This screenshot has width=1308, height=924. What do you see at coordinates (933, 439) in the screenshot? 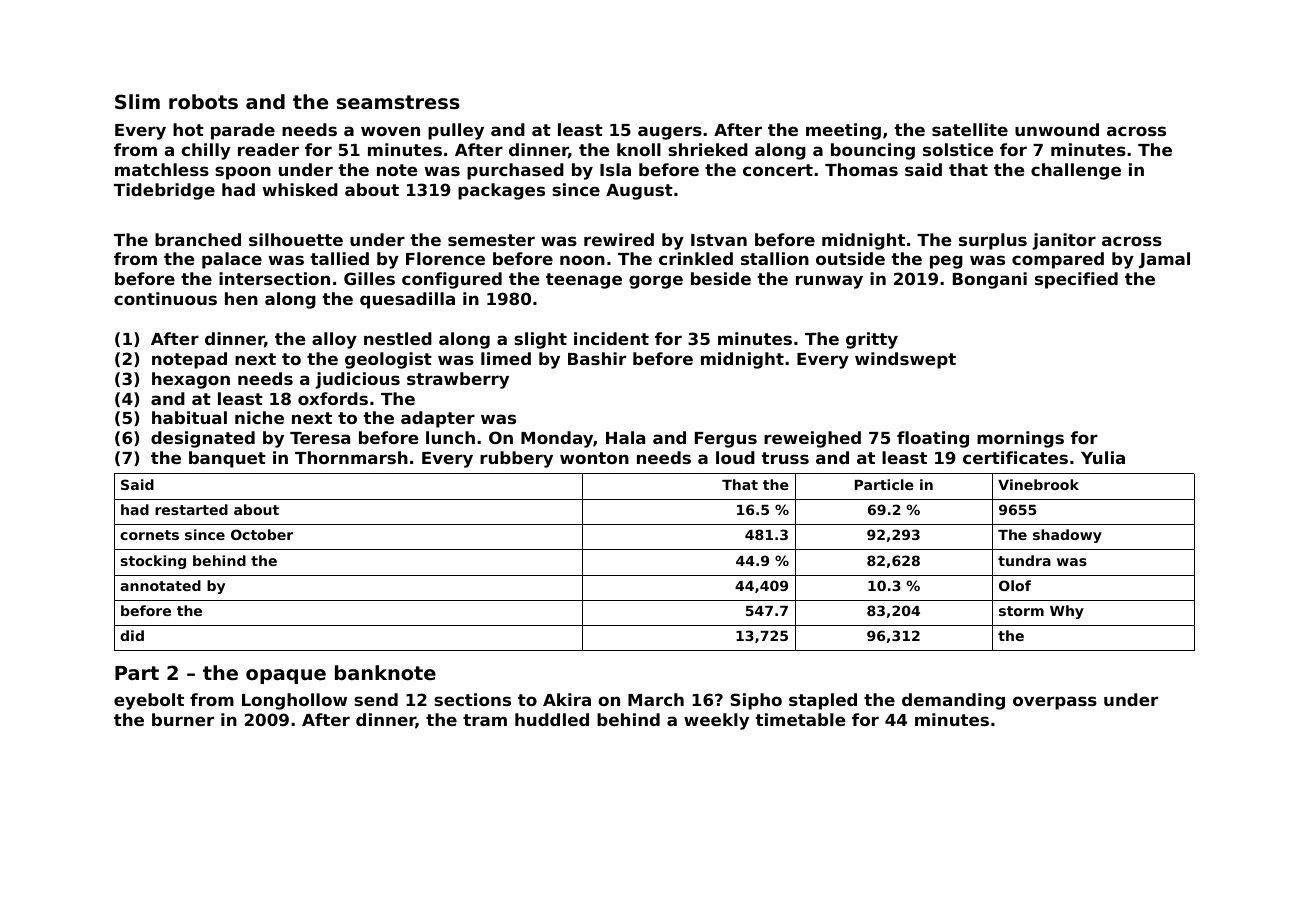
I see `floating` at bounding box center [933, 439].
